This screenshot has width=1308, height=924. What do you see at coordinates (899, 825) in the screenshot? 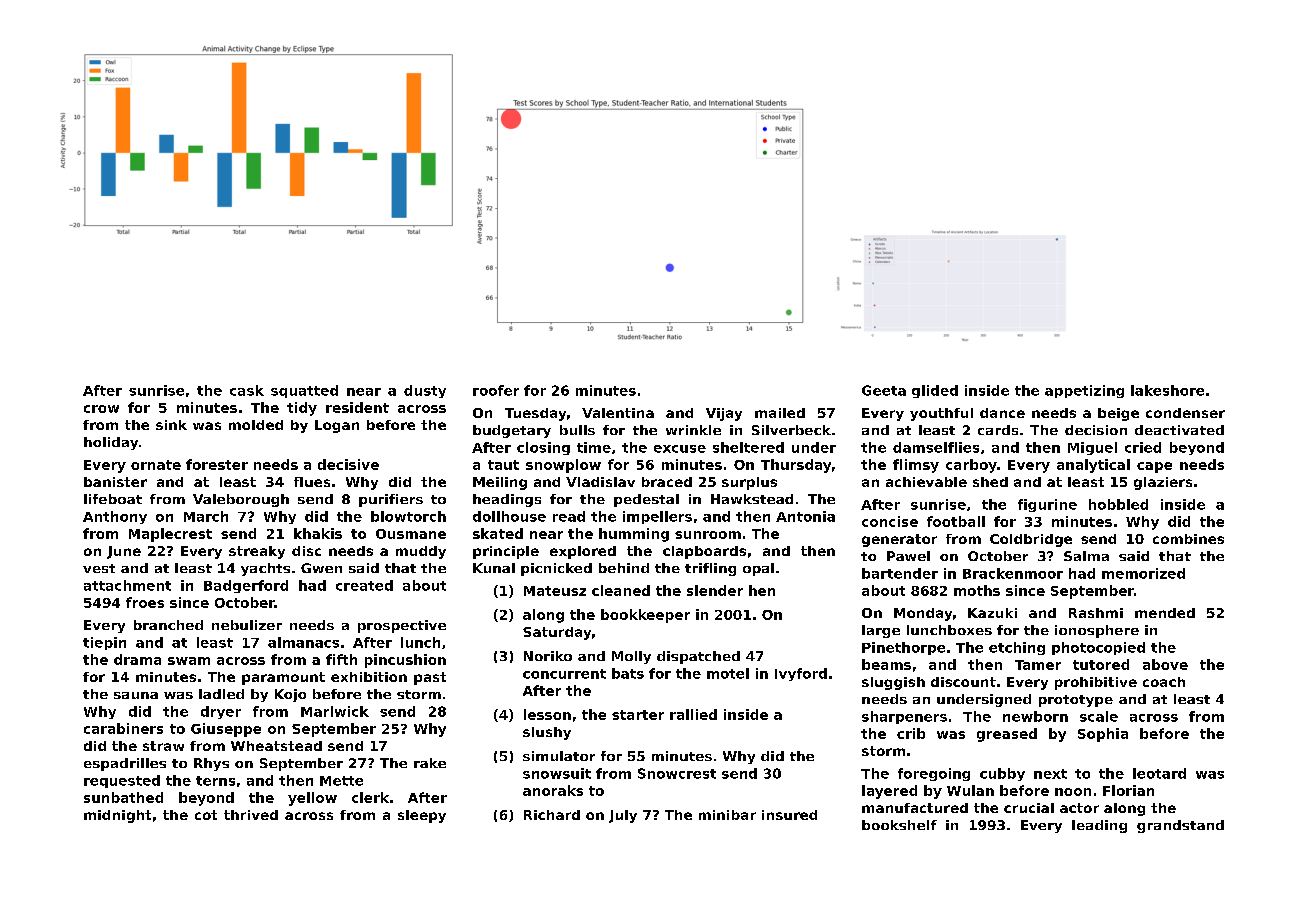
I see `bookshelf` at bounding box center [899, 825].
